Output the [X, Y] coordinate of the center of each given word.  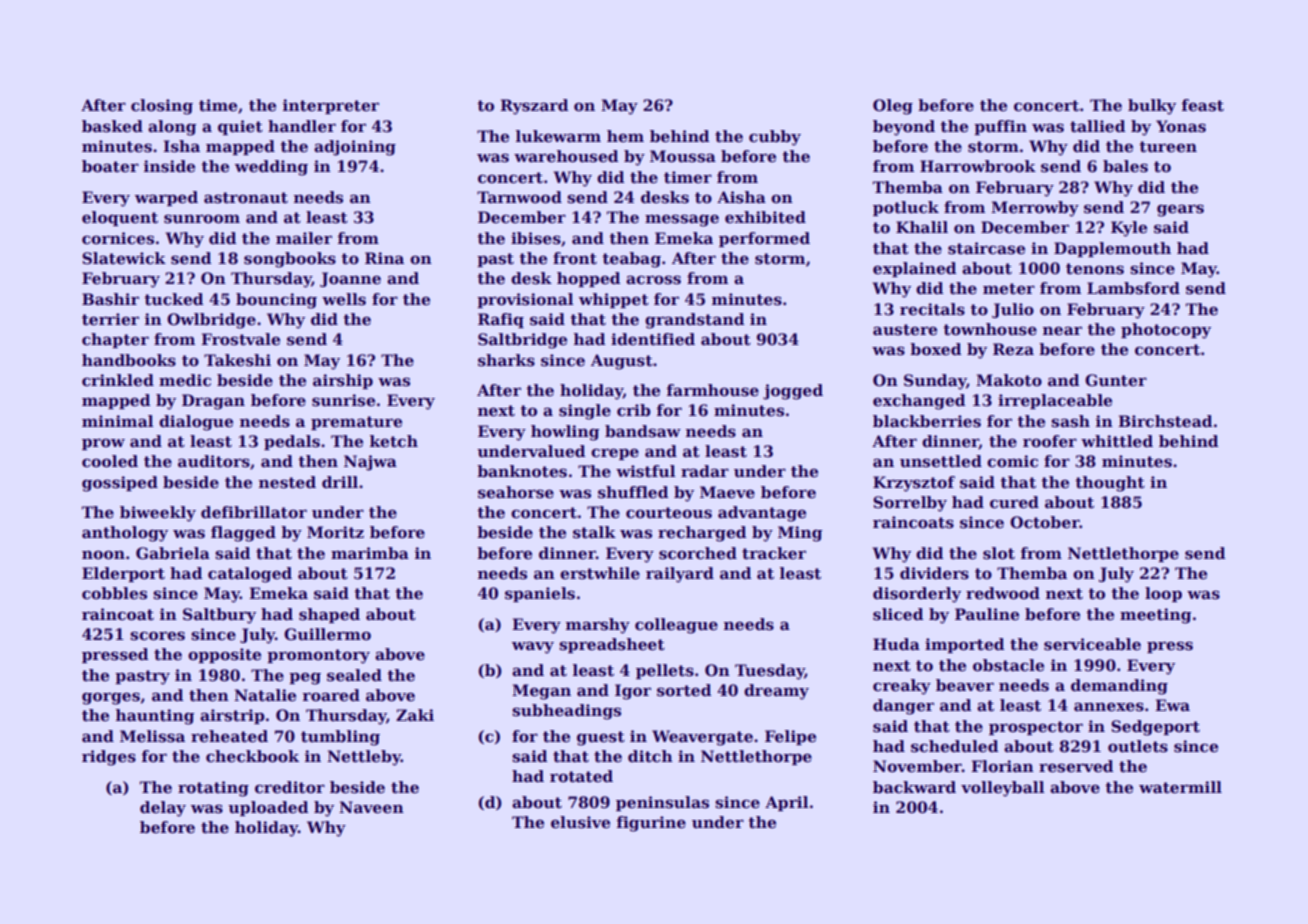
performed [764, 239]
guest [601, 738]
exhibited [765, 217]
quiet [240, 127]
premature [356, 423]
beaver [965, 685]
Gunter [1116, 380]
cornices [118, 238]
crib [634, 410]
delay [163, 809]
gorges [111, 698]
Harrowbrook [978, 166]
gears [1180, 210]
